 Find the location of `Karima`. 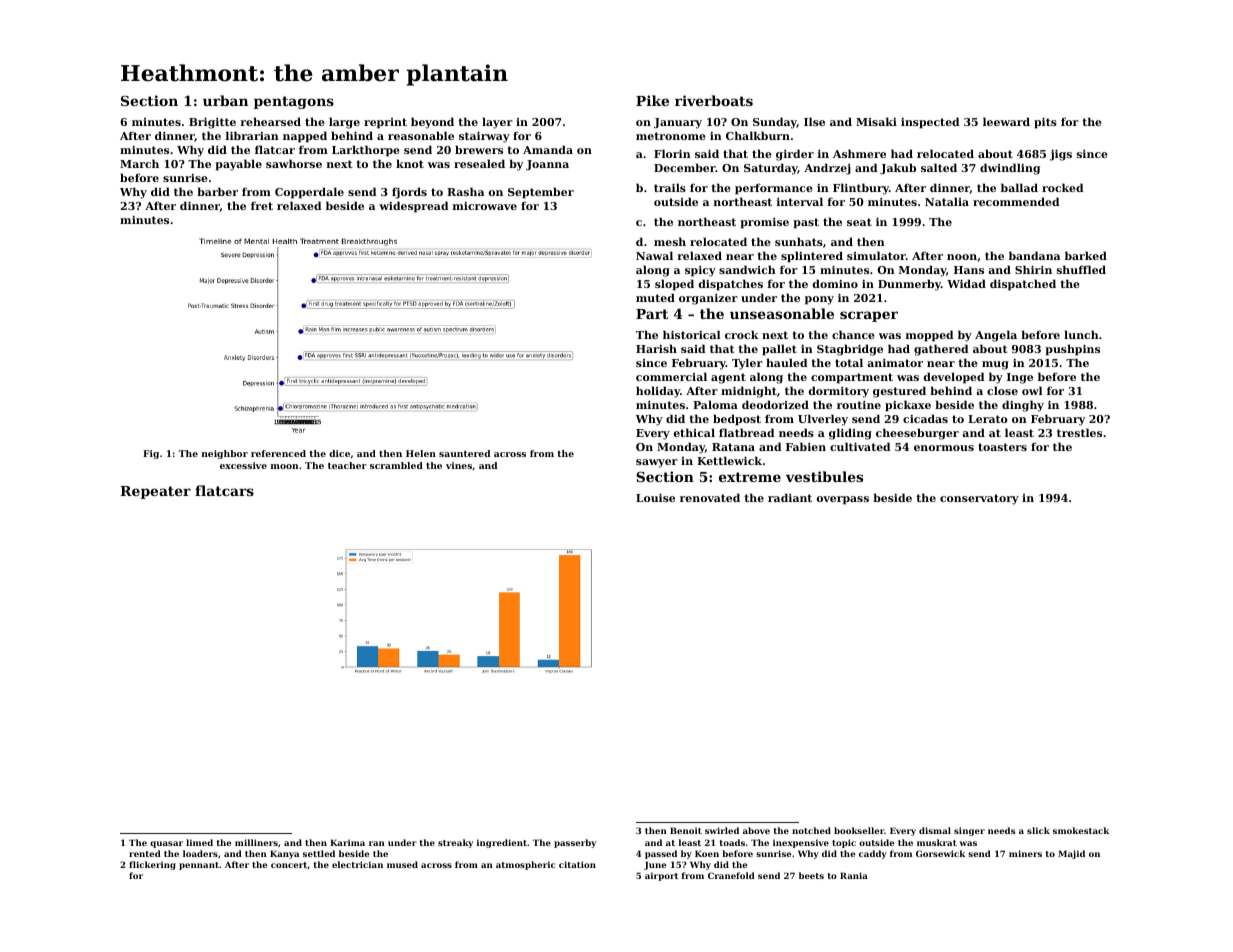

Karima is located at coordinates (347, 842).
